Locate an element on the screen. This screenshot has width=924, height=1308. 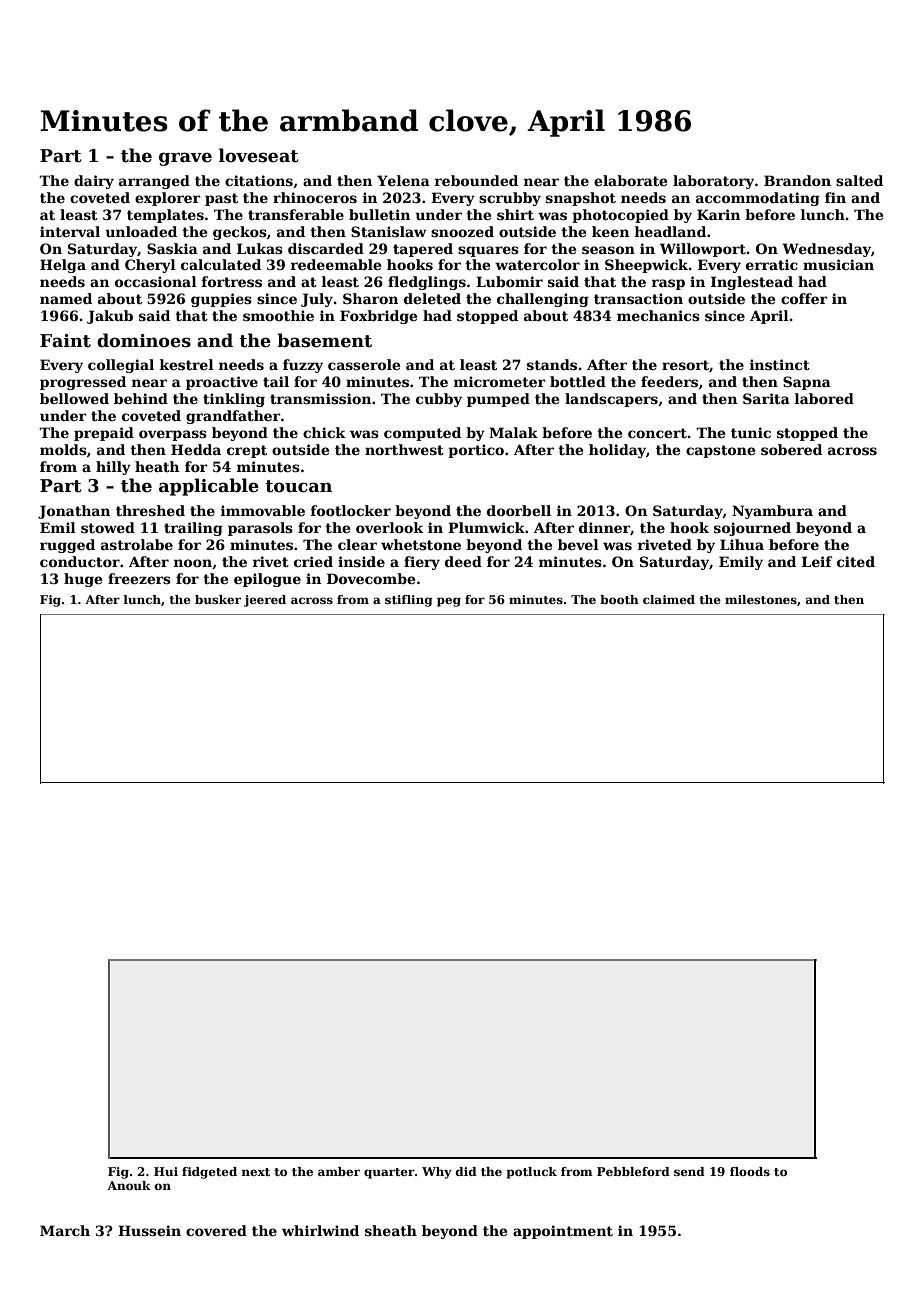
peg is located at coordinates (449, 602).
